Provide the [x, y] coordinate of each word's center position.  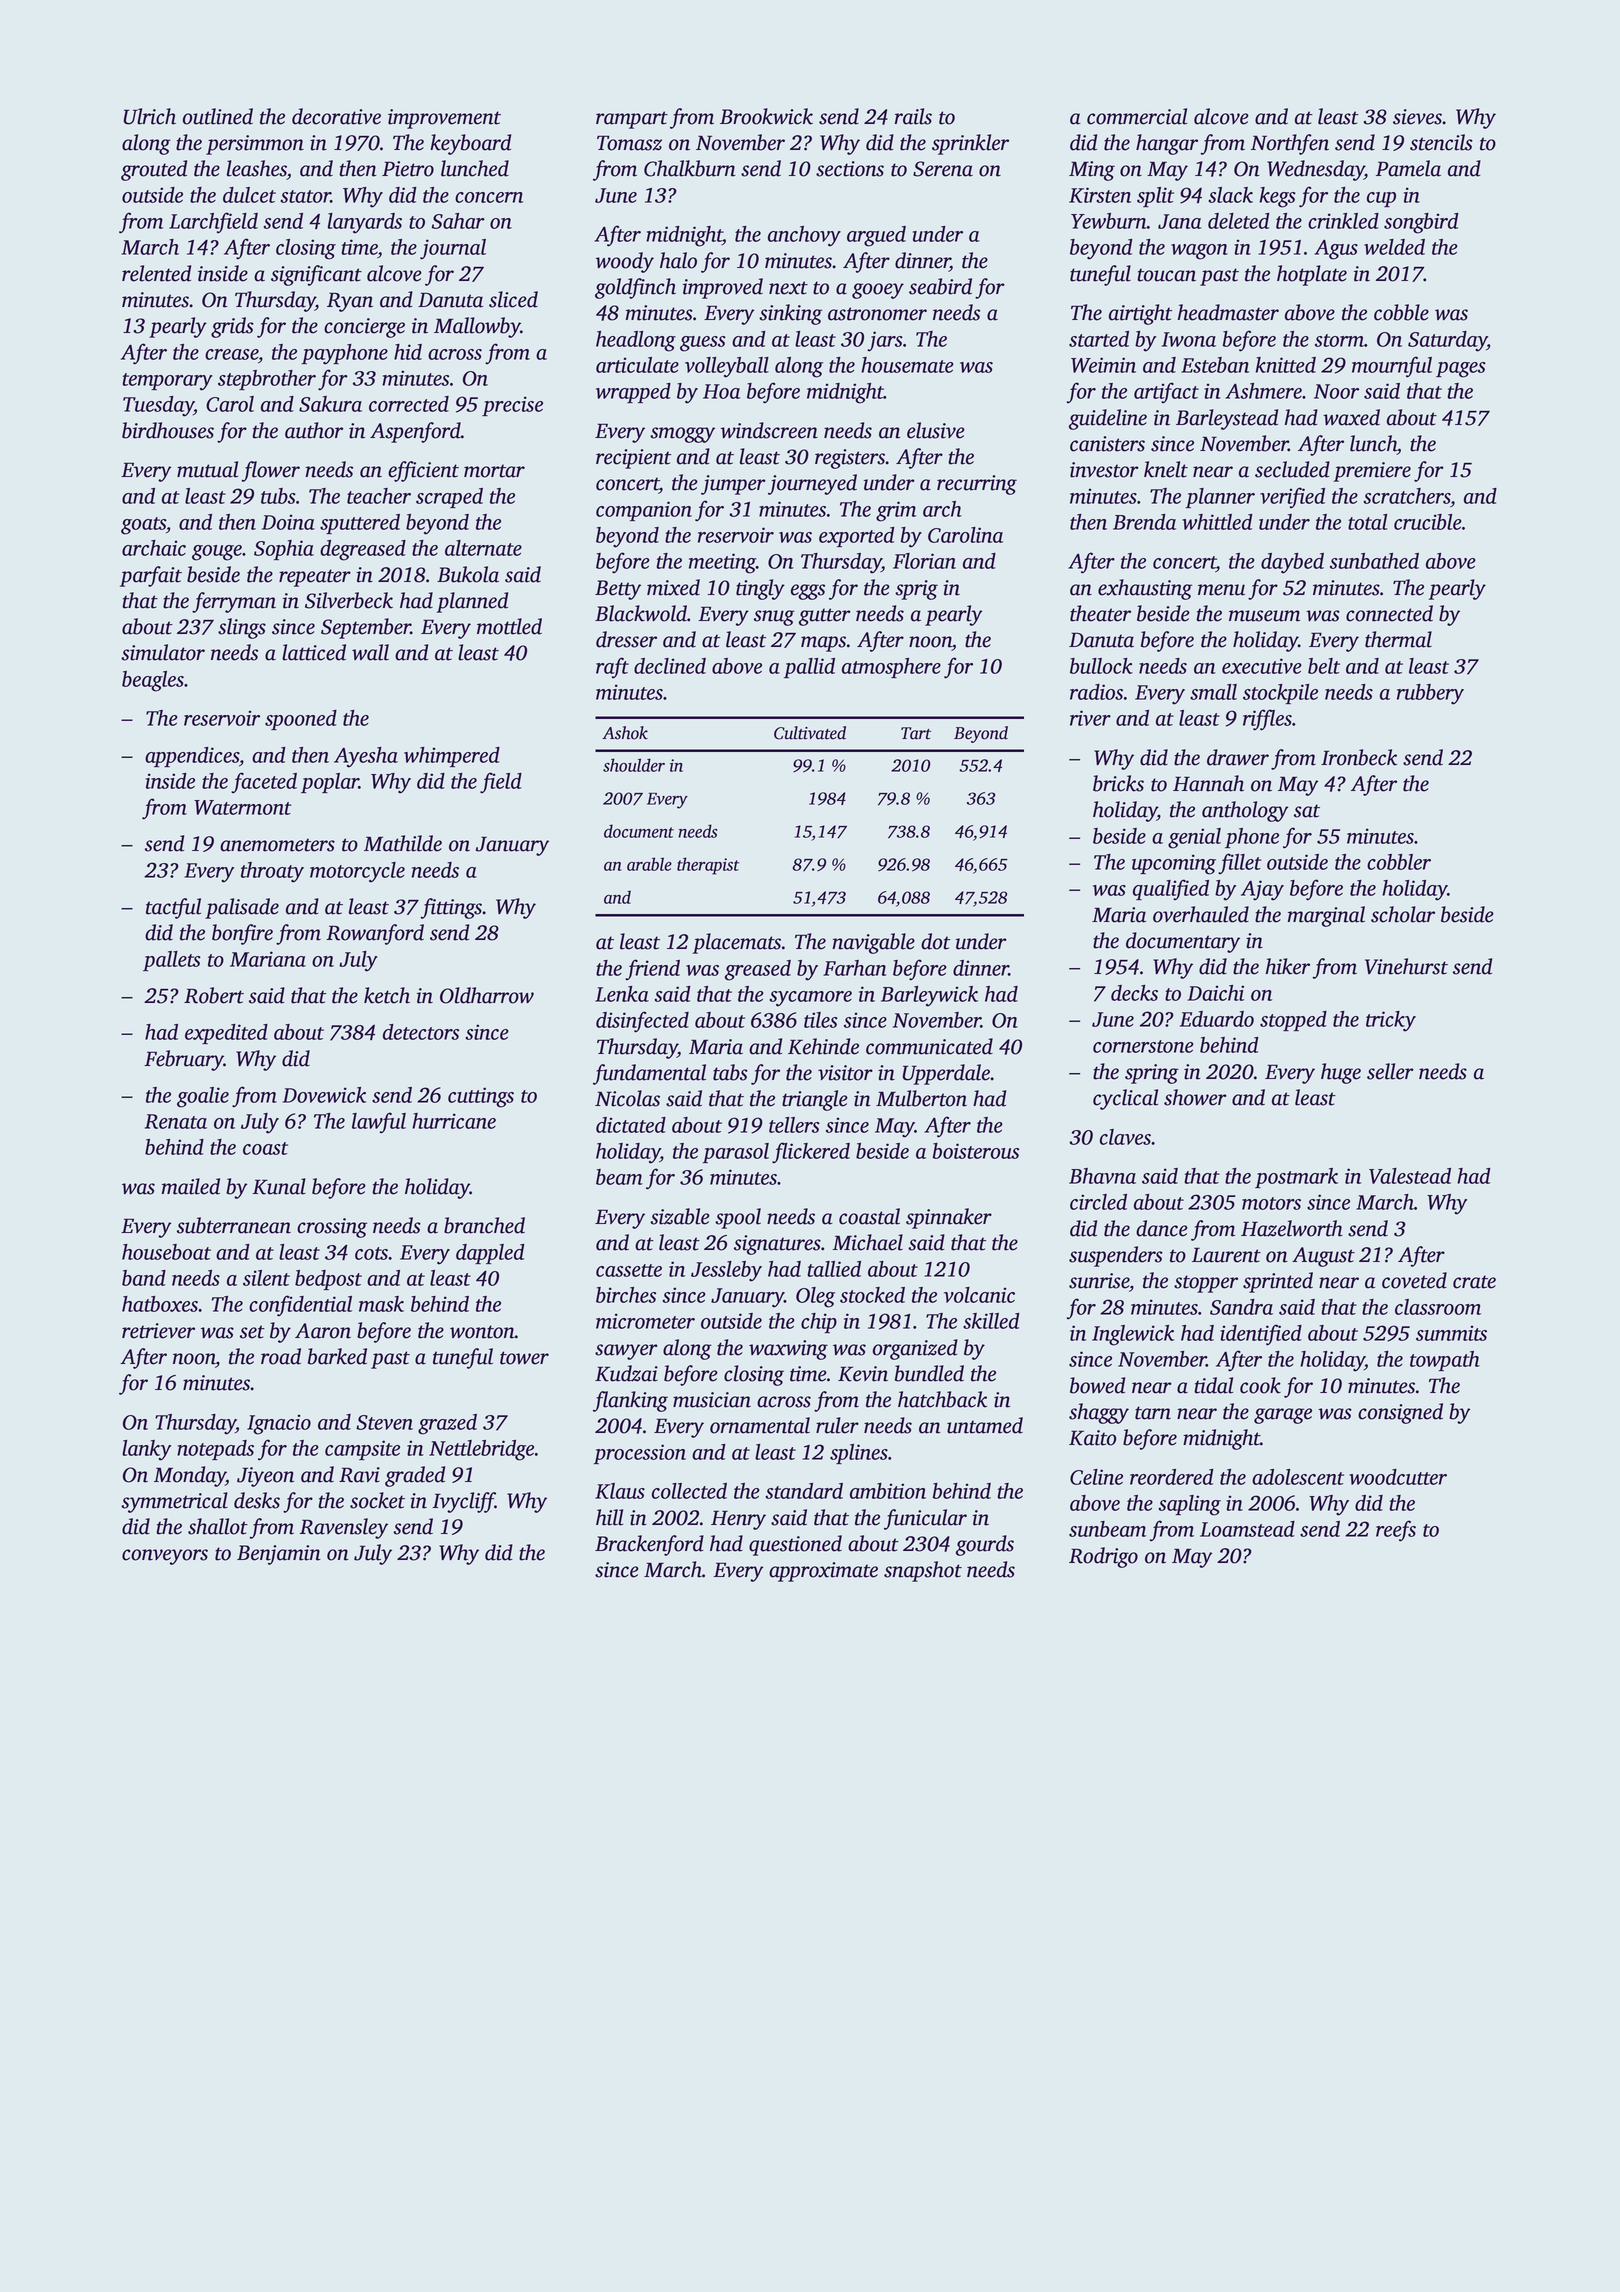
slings [242, 628]
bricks [1118, 783]
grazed [447, 1424]
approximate [823, 1572]
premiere [1372, 472]
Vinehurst [1406, 966]
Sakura [330, 404]
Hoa [721, 391]
